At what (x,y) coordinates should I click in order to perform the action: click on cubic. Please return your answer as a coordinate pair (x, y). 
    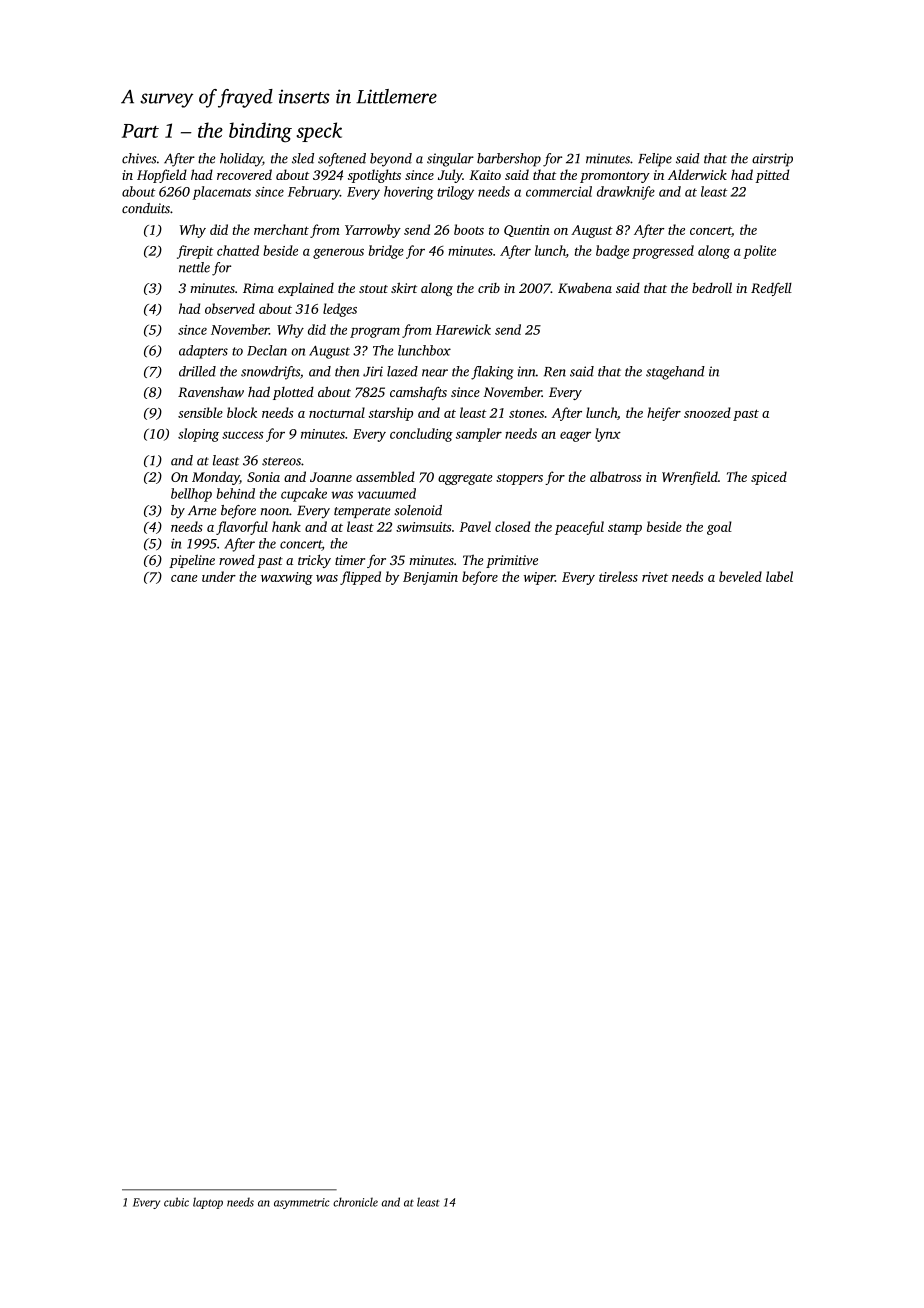
    Looking at the image, I should click on (176, 1202).
